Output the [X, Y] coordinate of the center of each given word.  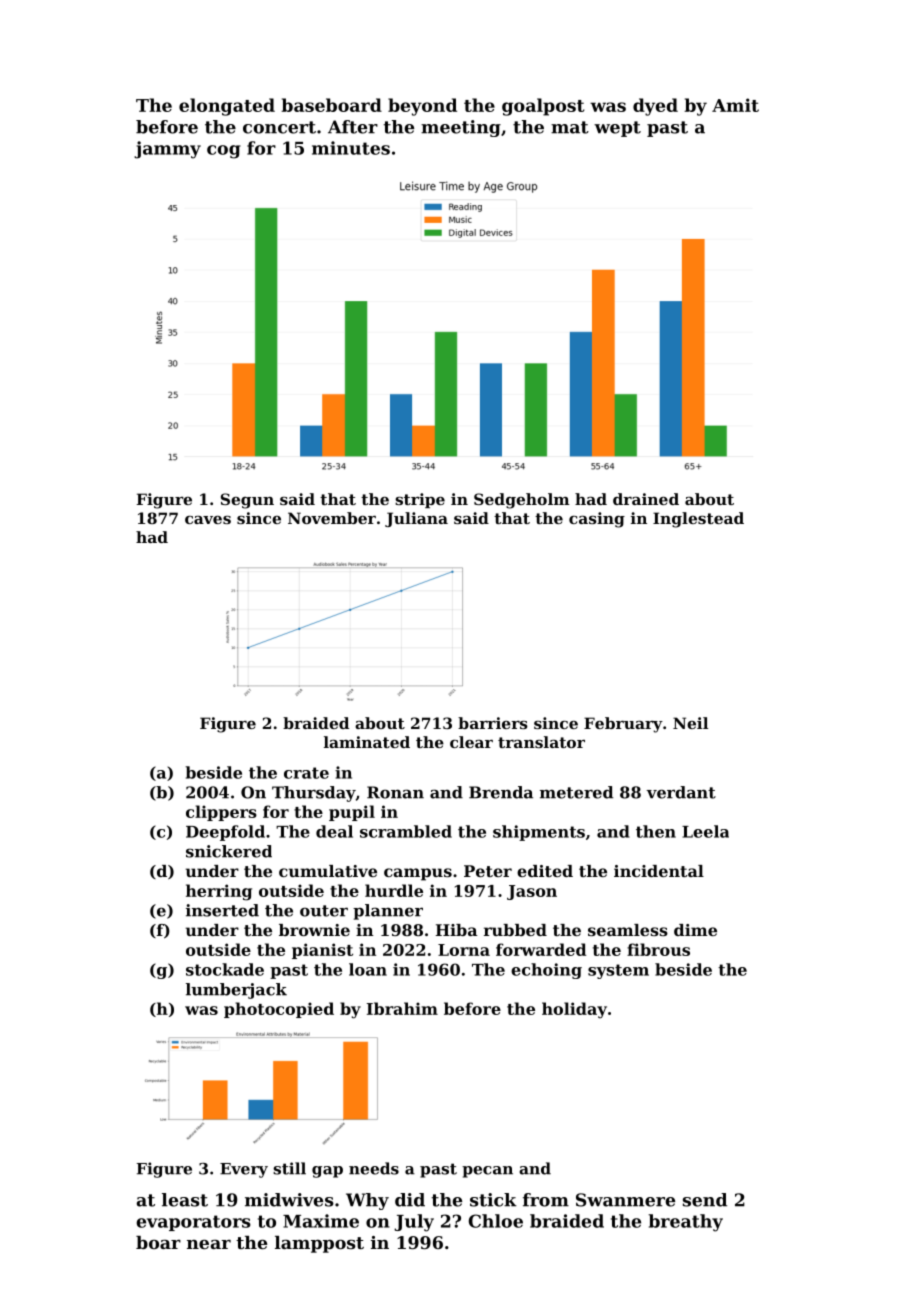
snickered [229, 851]
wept [617, 129]
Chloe [496, 1221]
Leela [705, 831]
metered [576, 792]
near [209, 1244]
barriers [493, 723]
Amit [735, 105]
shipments [539, 833]
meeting [461, 128]
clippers [221, 813]
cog [224, 152]
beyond [422, 107]
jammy [167, 150]
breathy [686, 1223]
